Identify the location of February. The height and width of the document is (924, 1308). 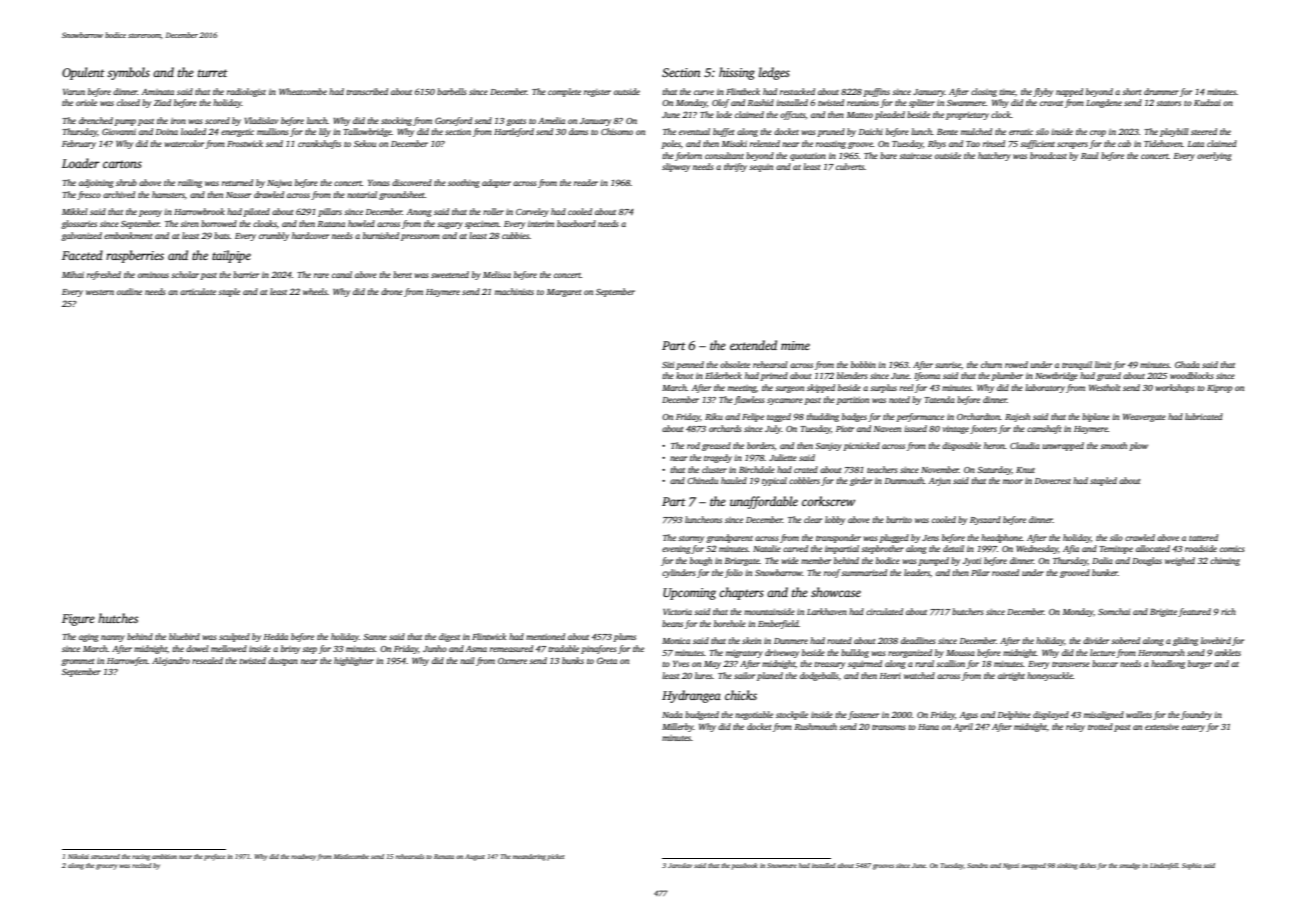
(79, 144).
